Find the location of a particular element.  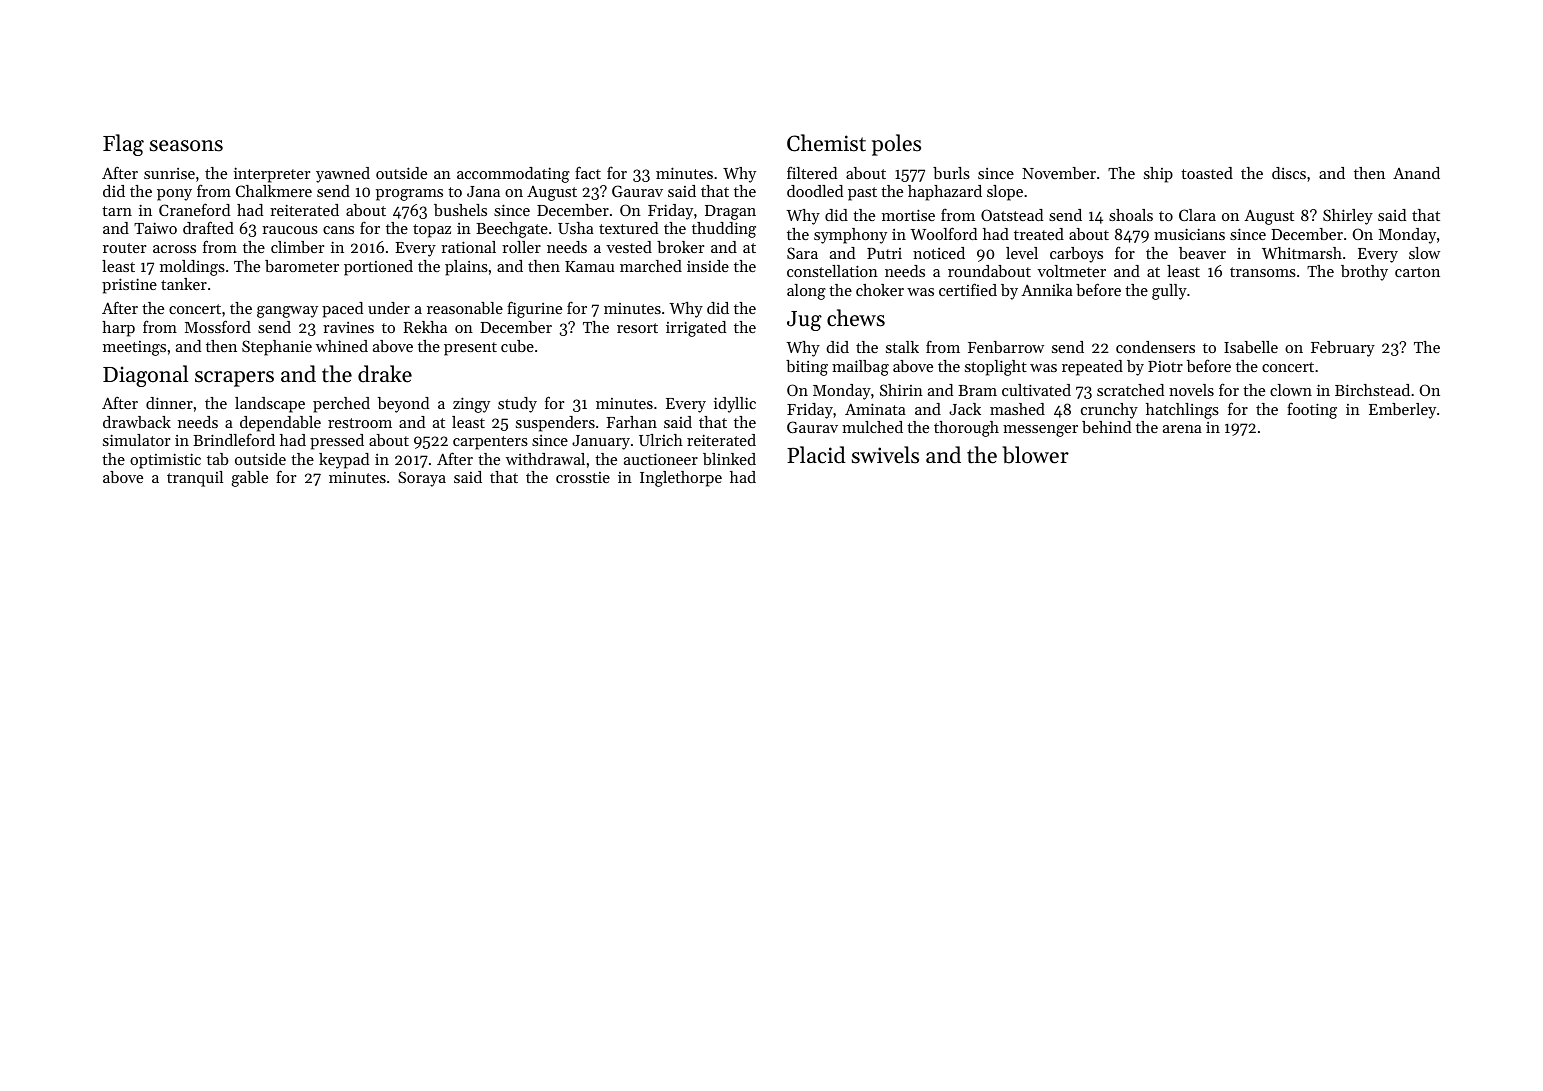

Inglethorpe is located at coordinates (681, 479).
